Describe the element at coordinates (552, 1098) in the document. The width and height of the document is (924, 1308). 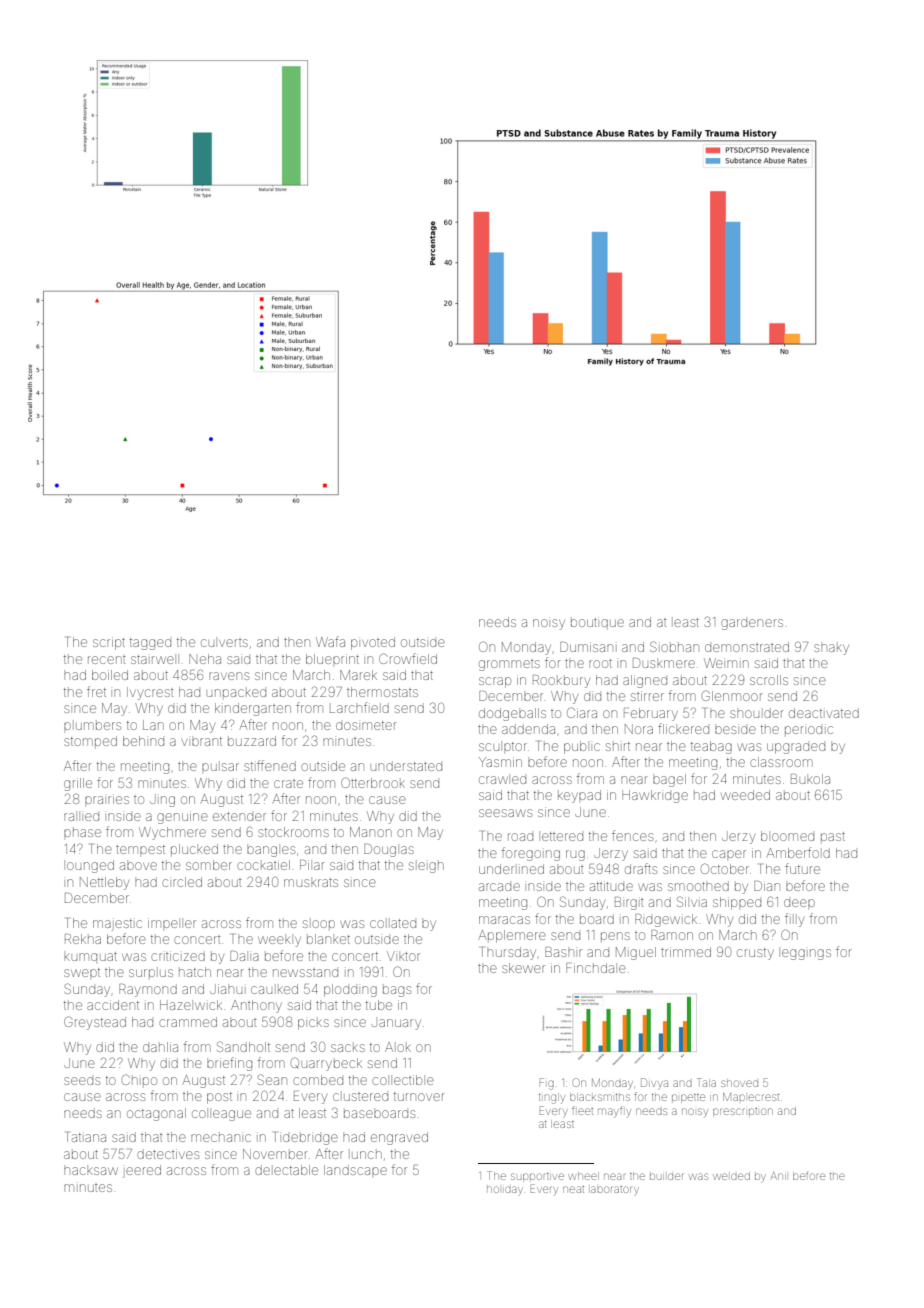
I see `tingly` at that location.
